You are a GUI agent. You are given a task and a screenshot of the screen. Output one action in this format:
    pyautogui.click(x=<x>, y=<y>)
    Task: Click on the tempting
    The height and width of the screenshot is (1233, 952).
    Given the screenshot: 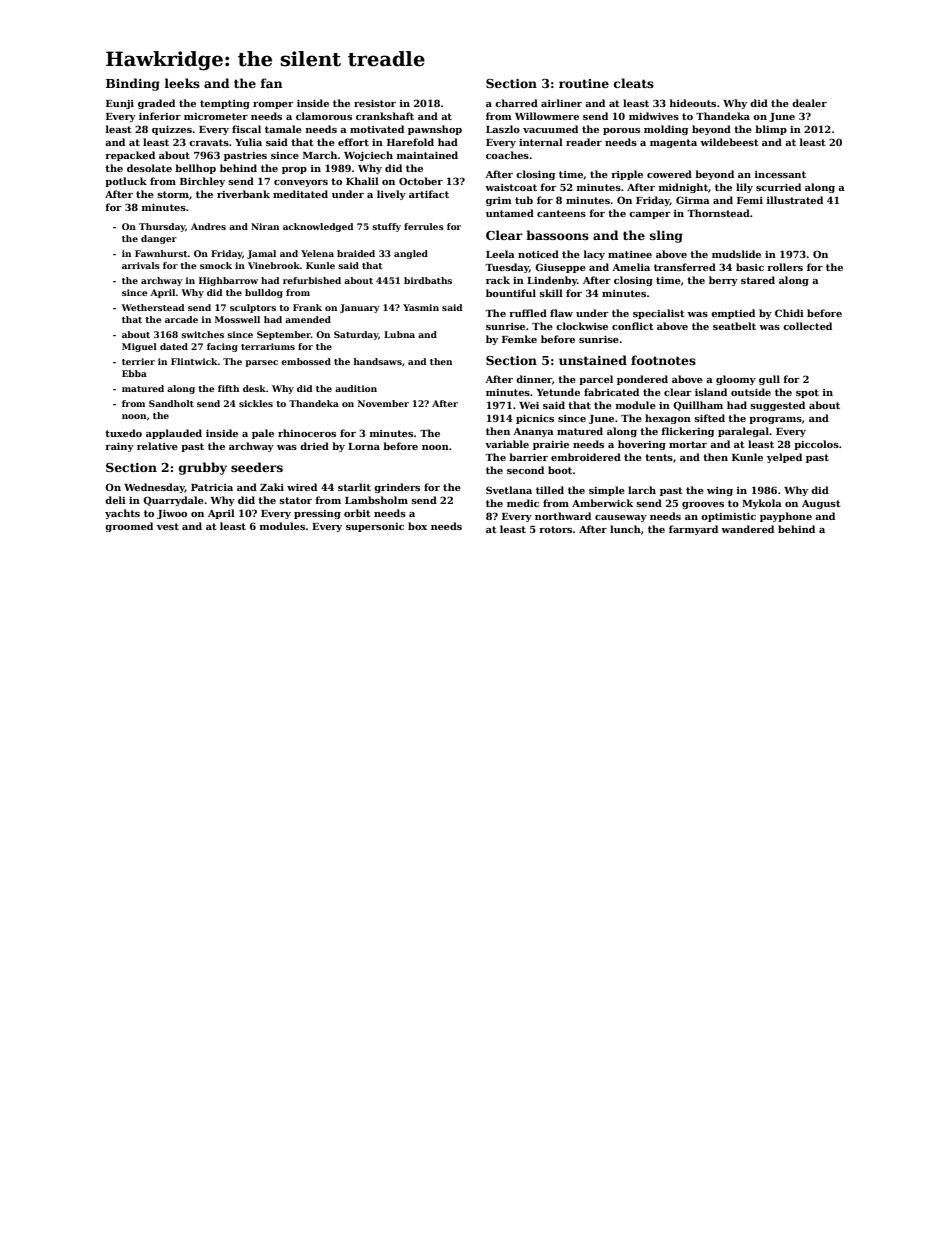 What is the action you would take?
    pyautogui.click(x=225, y=104)
